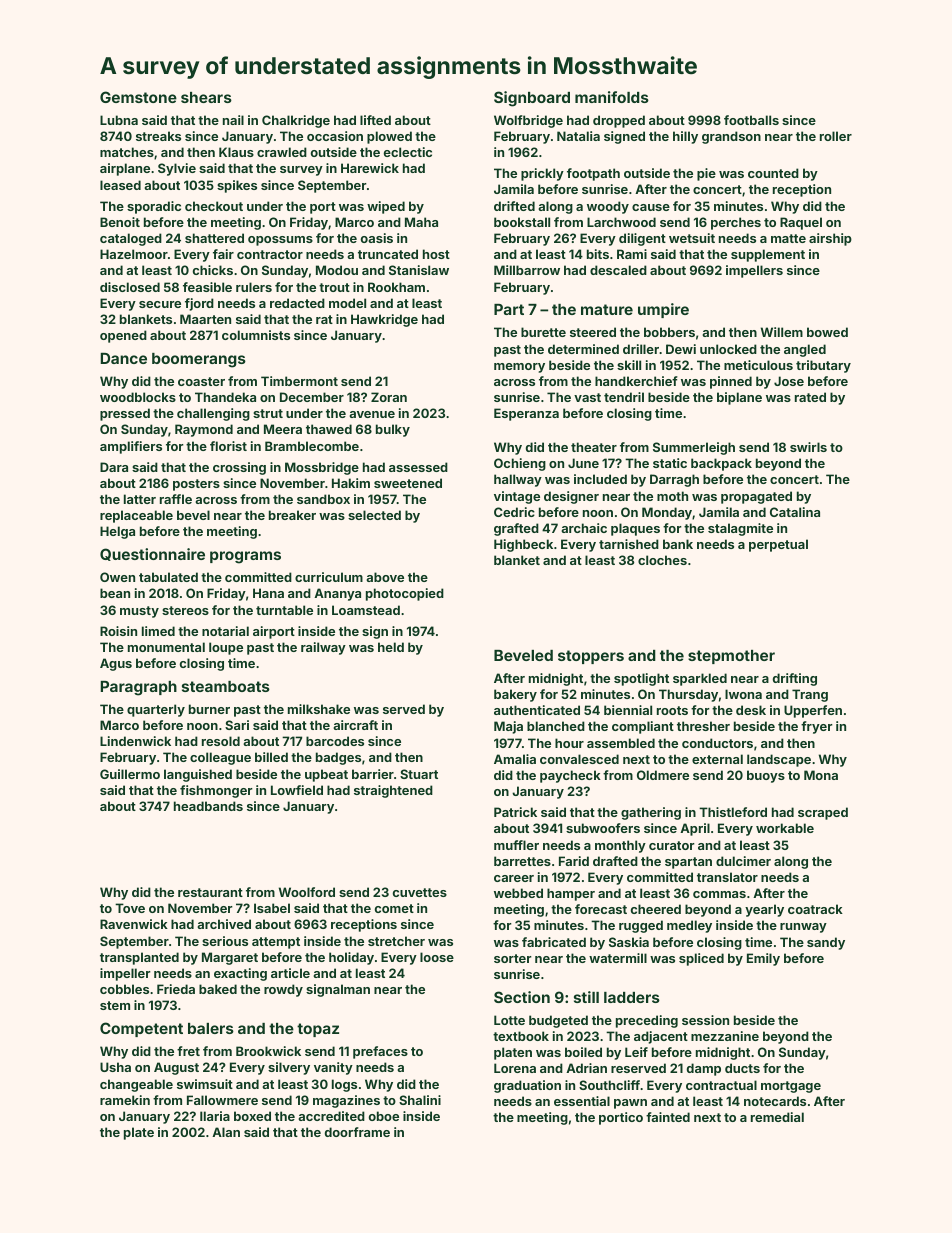  I want to click on yearly, so click(764, 910).
